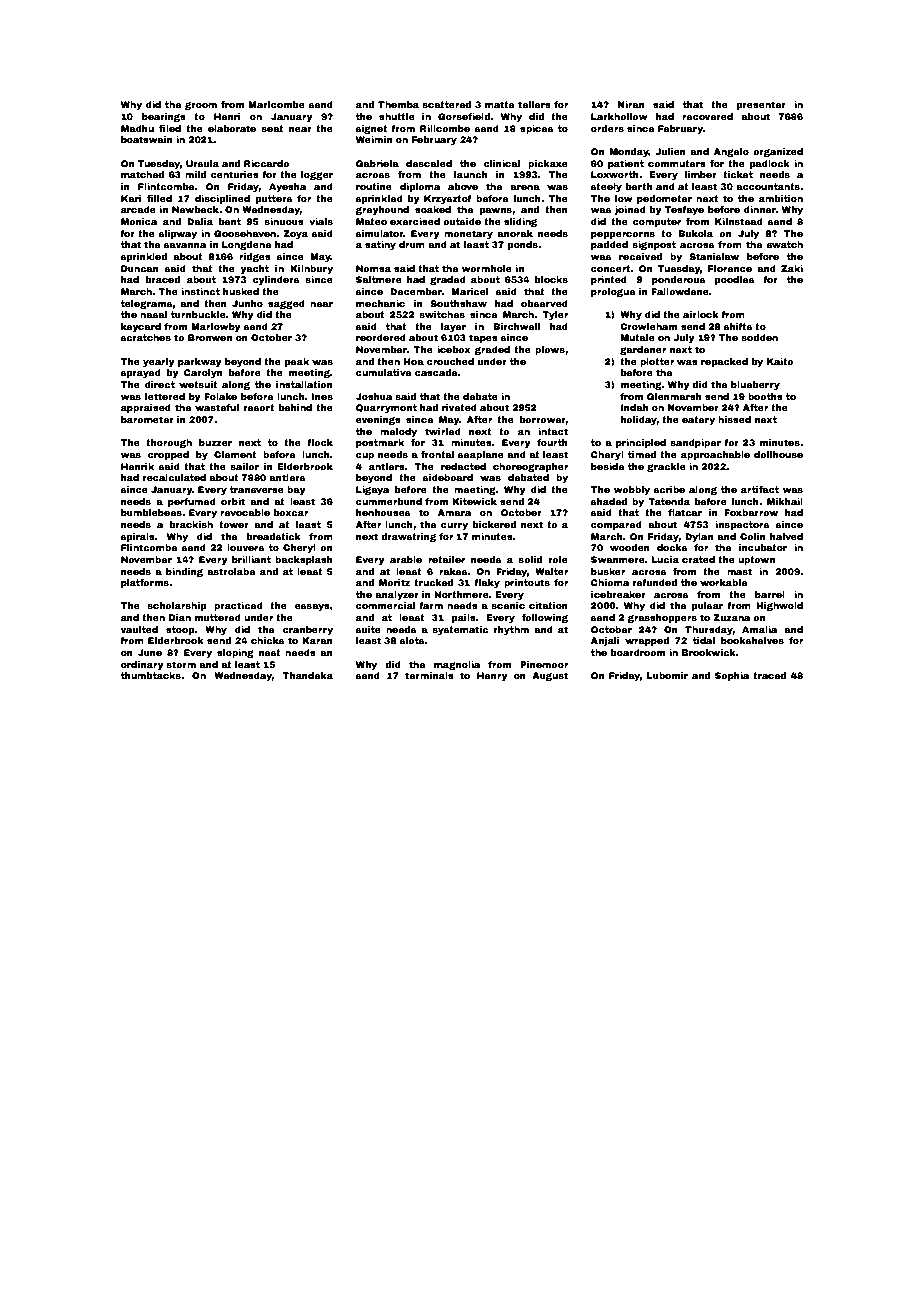 This document has height=1308, width=924. What do you see at coordinates (751, 512) in the document?
I see `Foxbarrow` at bounding box center [751, 512].
